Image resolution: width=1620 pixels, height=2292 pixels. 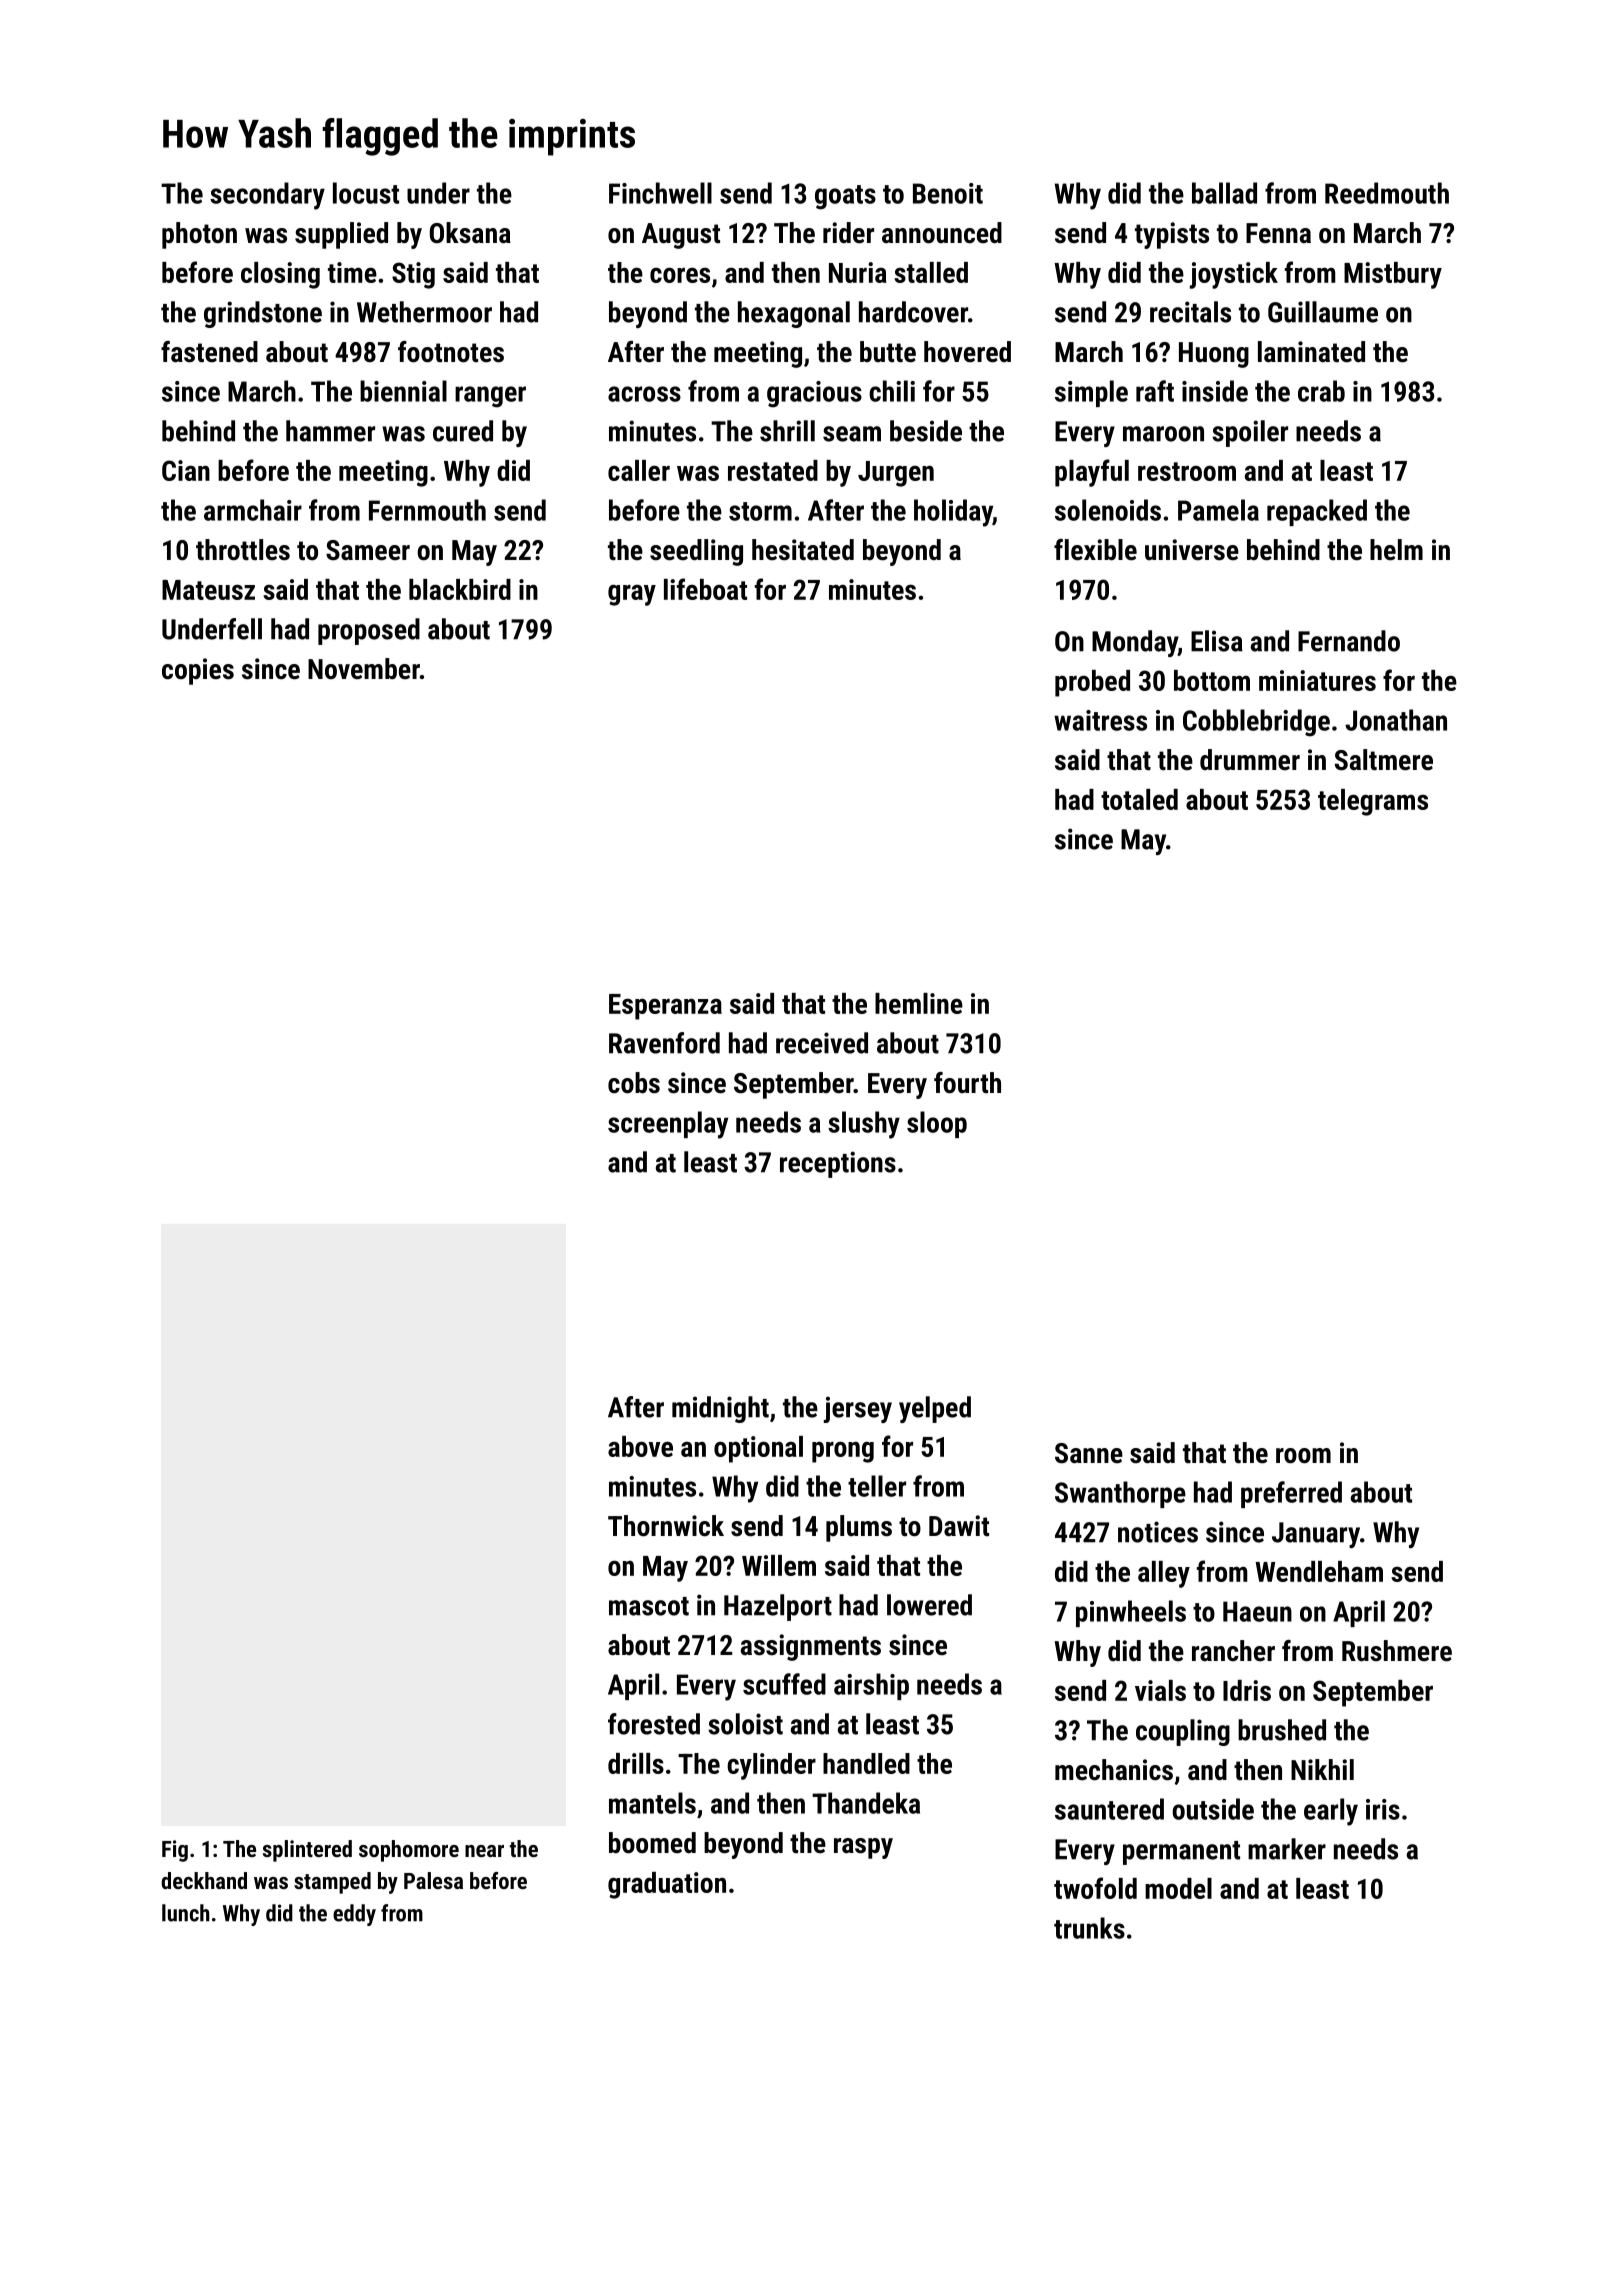 What do you see at coordinates (307, 1851) in the page?
I see `splintered` at bounding box center [307, 1851].
